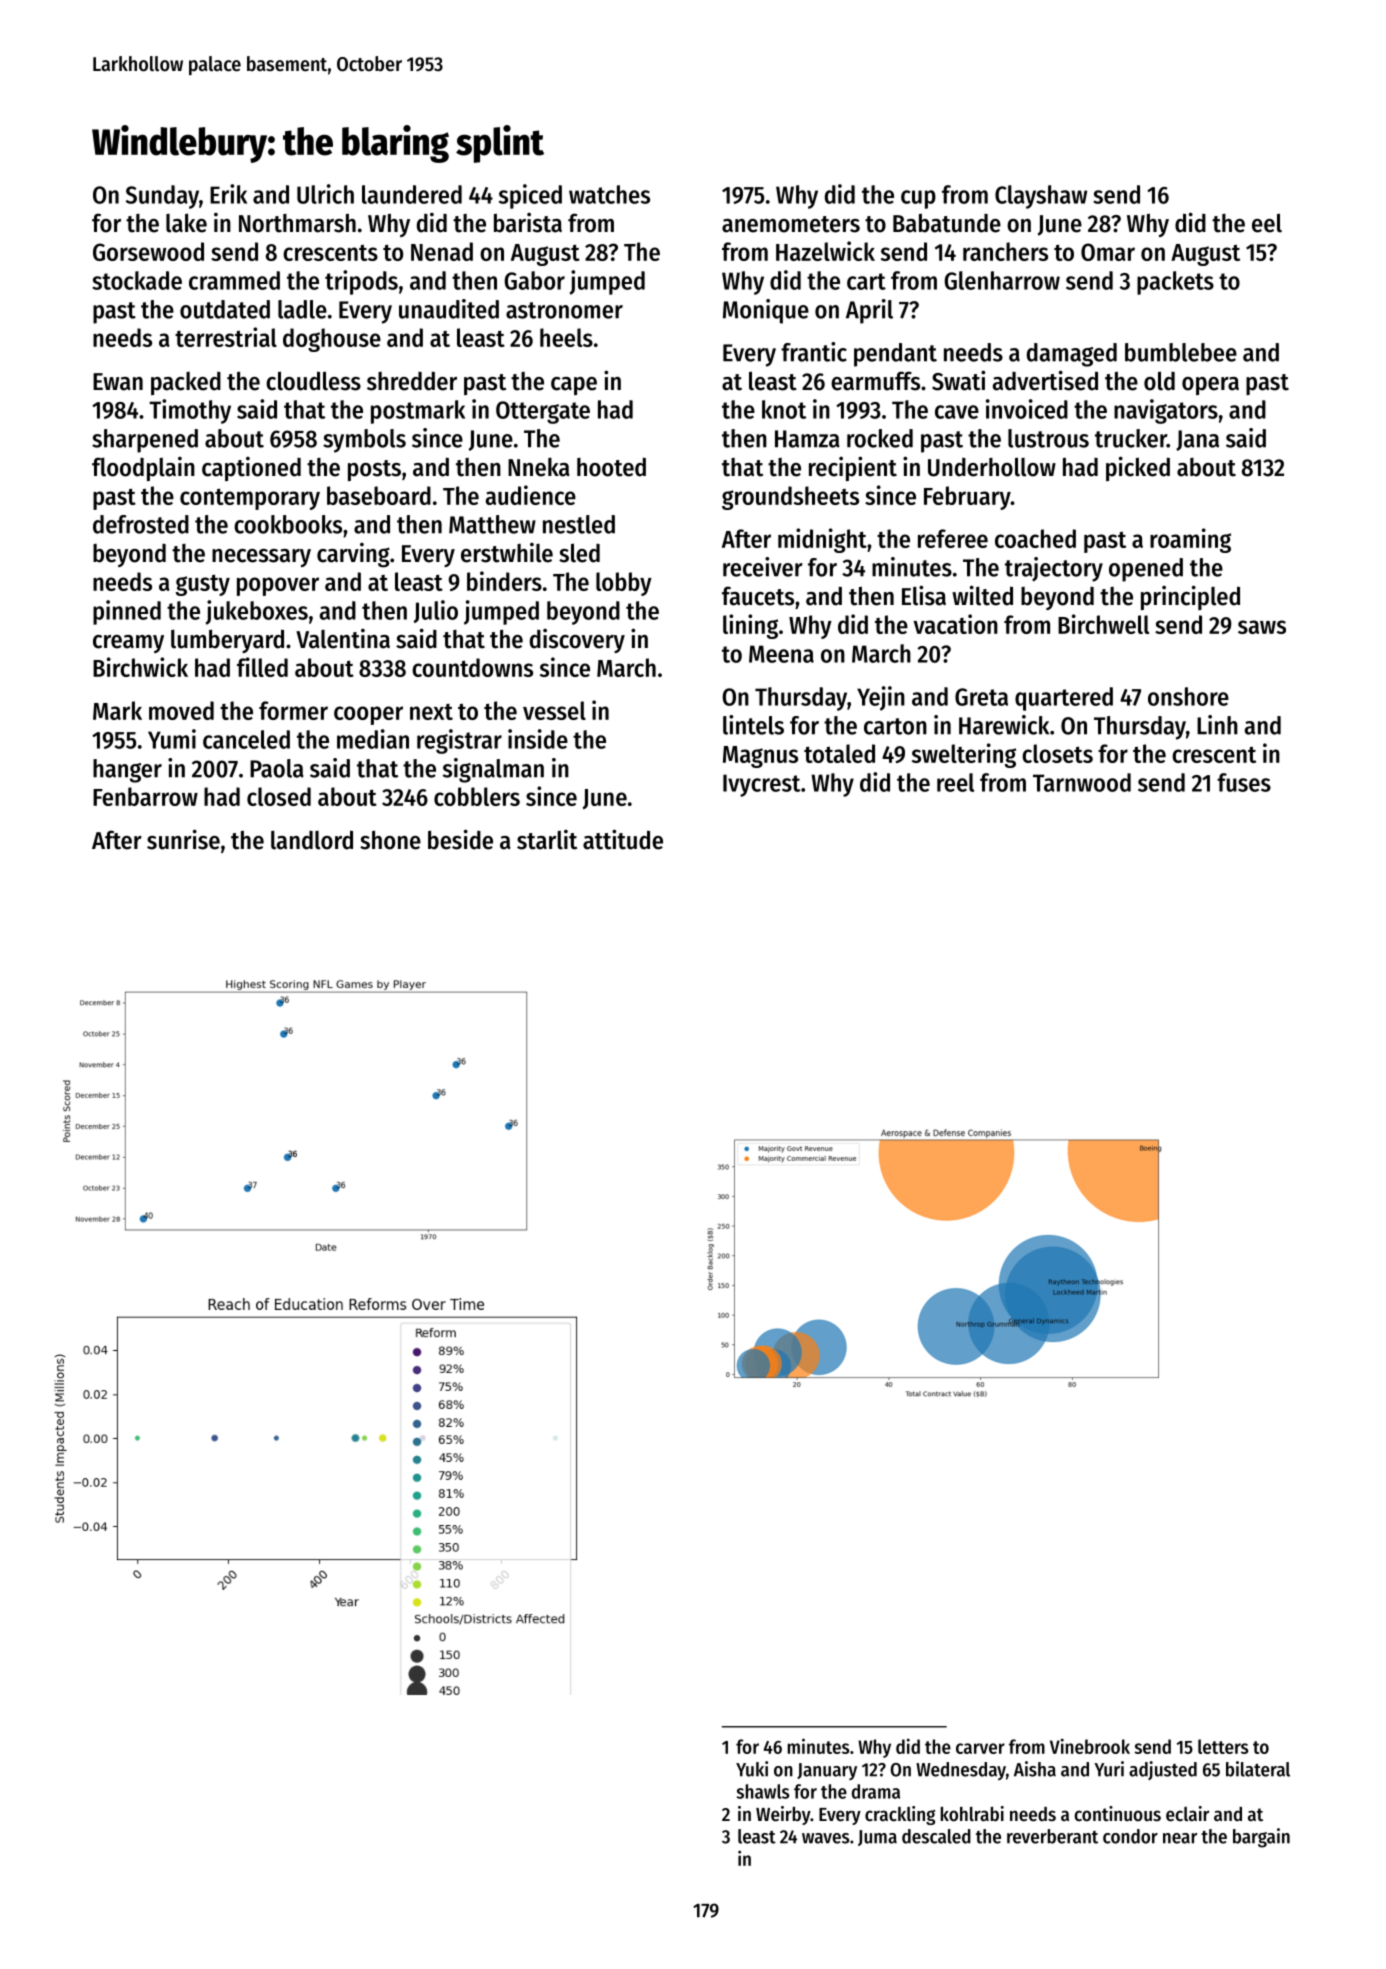 The height and width of the screenshot is (1969, 1386). Describe the element at coordinates (332, 340) in the screenshot. I see `doghouse` at that location.
